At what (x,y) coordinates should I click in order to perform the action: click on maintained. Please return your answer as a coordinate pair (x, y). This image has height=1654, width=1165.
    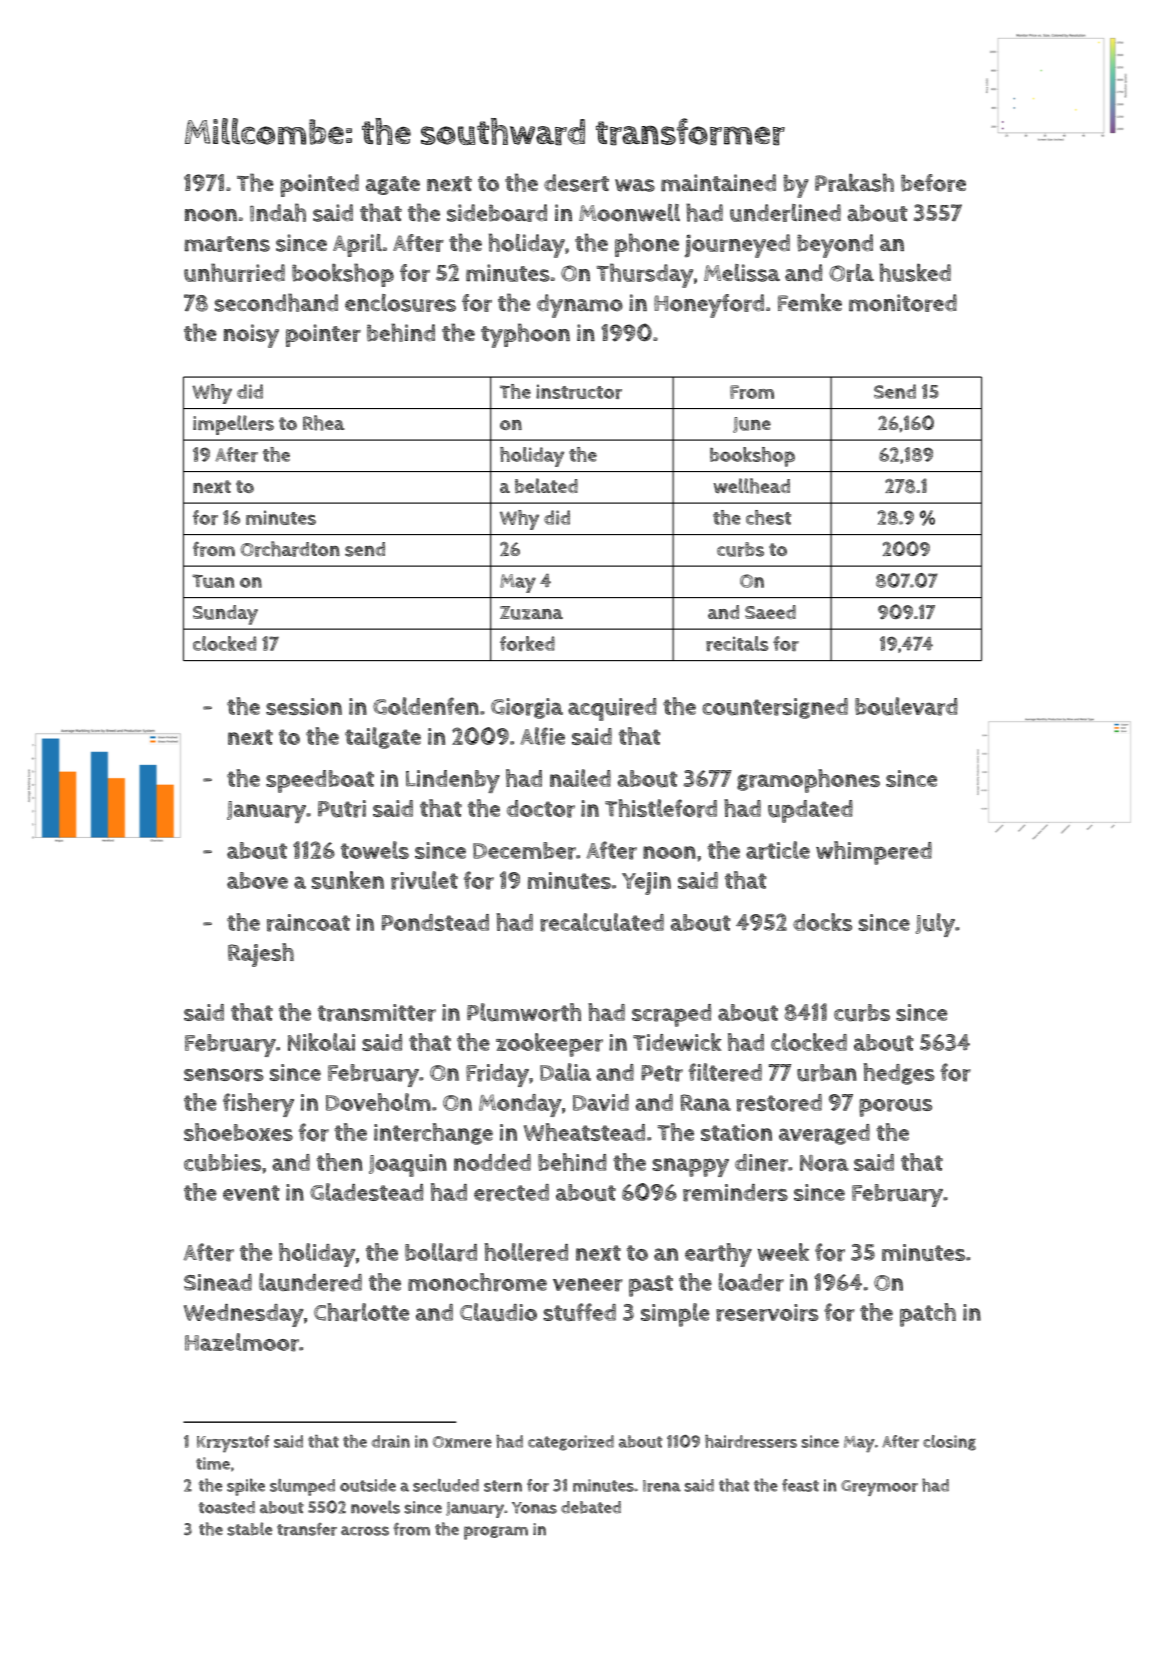
    Looking at the image, I should click on (718, 183).
